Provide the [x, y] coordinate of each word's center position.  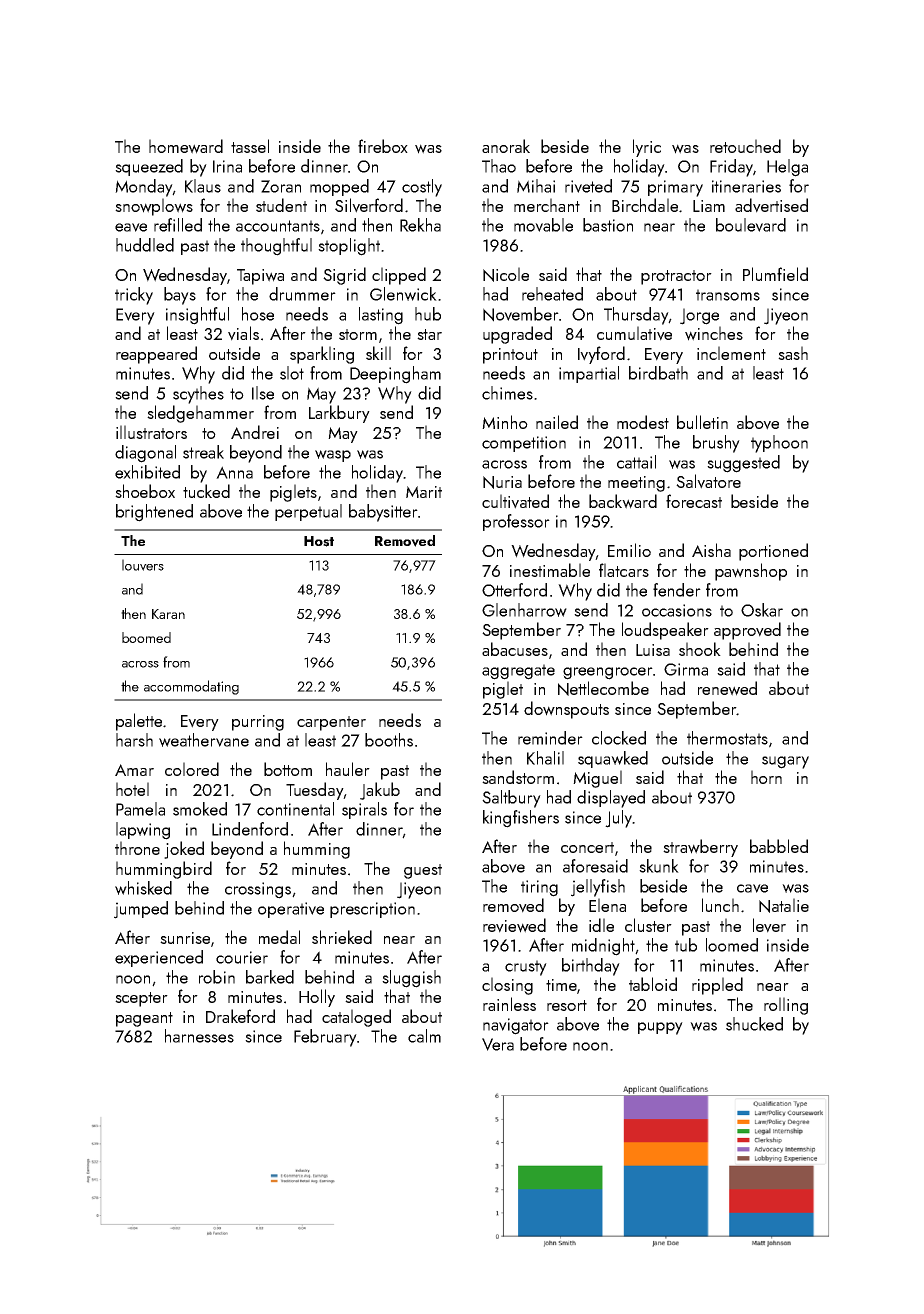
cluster [648, 925]
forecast [694, 501]
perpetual [308, 512]
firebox [383, 146]
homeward [186, 146]
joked [184, 850]
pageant [144, 1019]
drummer [302, 294]
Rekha [420, 225]
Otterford [514, 590]
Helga [787, 168]
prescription [372, 910]
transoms [728, 295]
